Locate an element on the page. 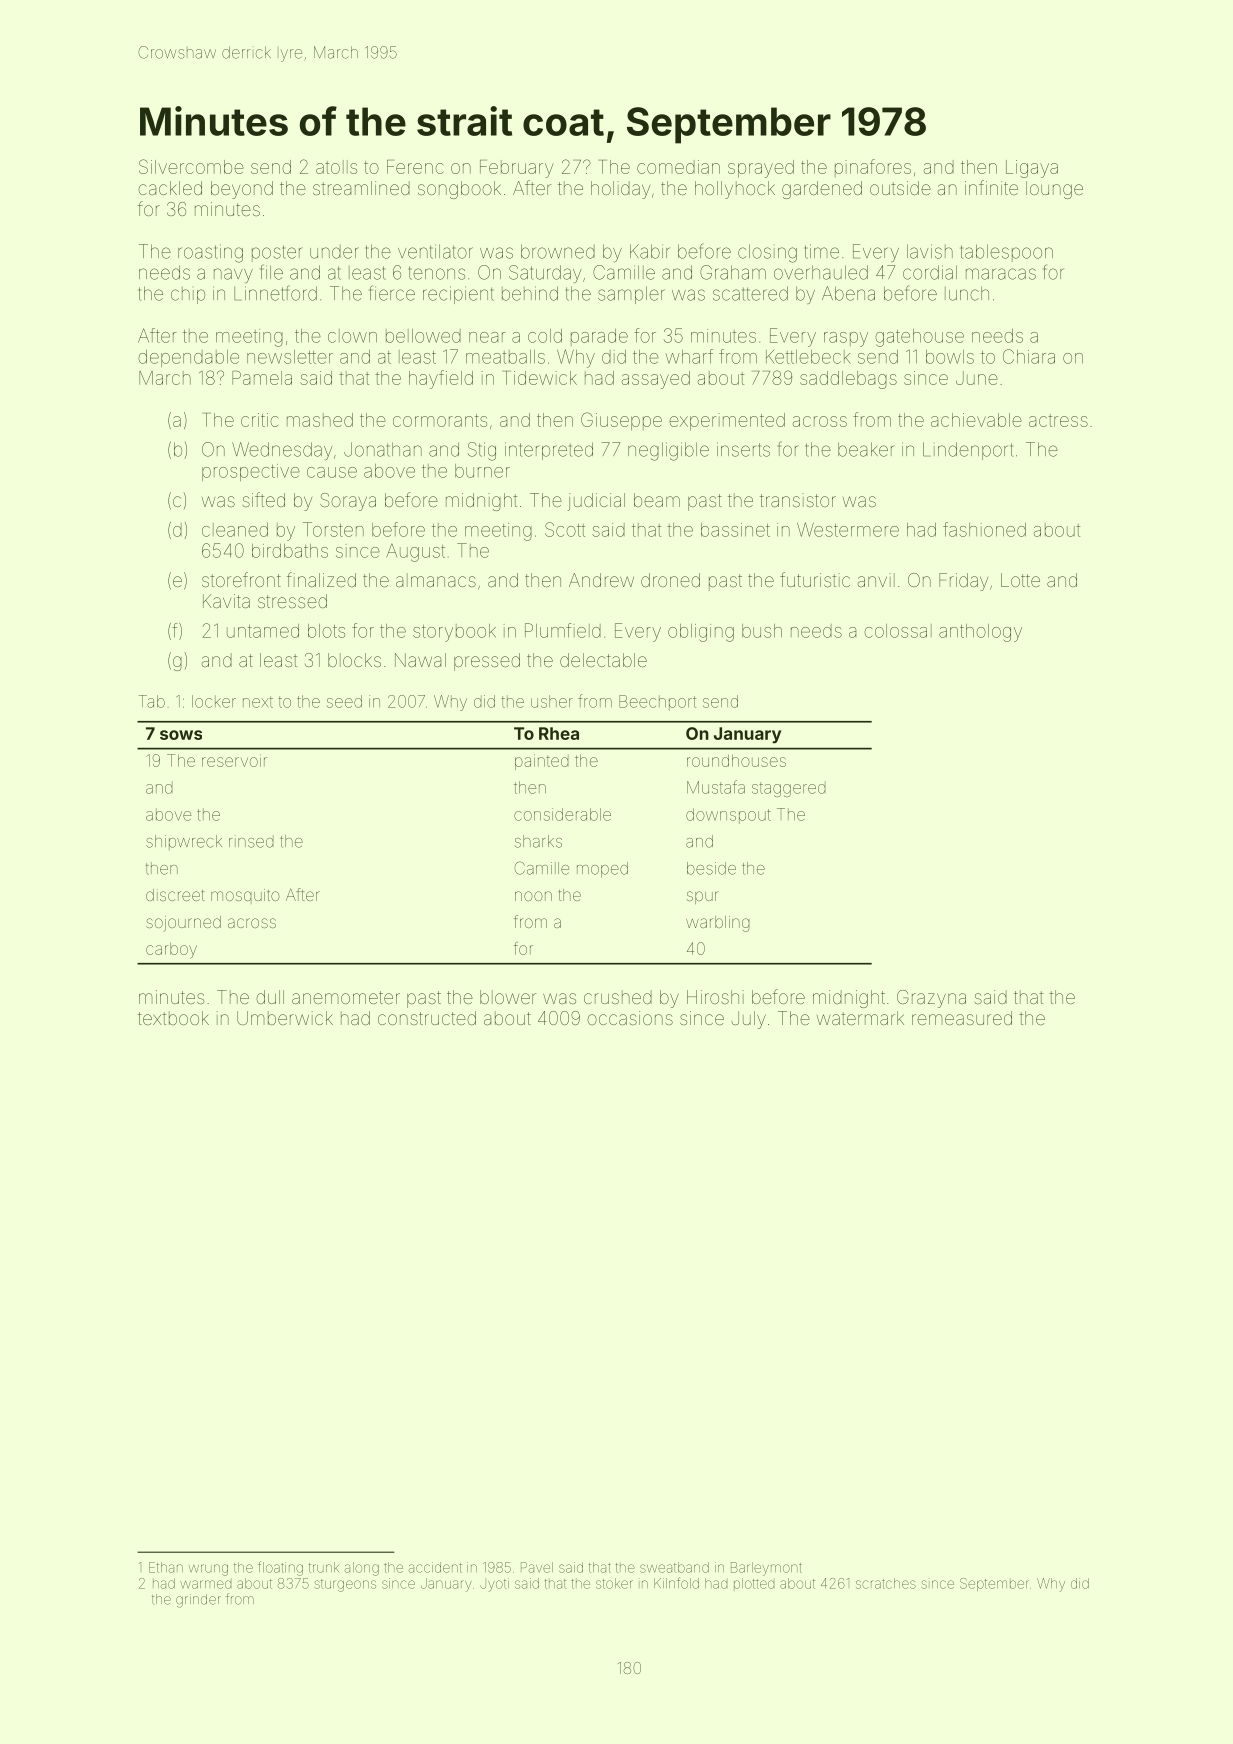 This page has height=1744, width=1233. Graham is located at coordinates (733, 272).
